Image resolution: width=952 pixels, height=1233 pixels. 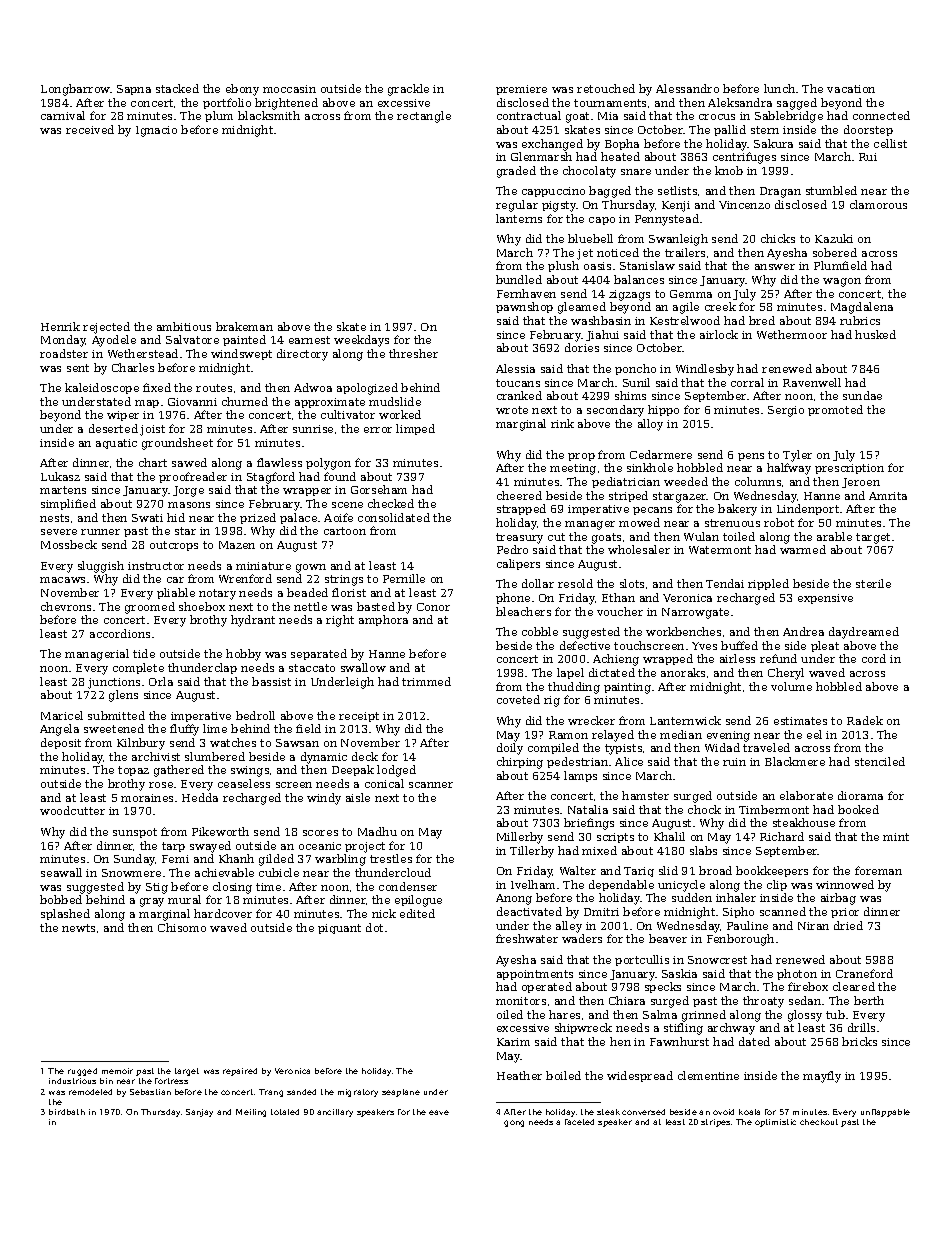 I want to click on regular, so click(x=517, y=206).
